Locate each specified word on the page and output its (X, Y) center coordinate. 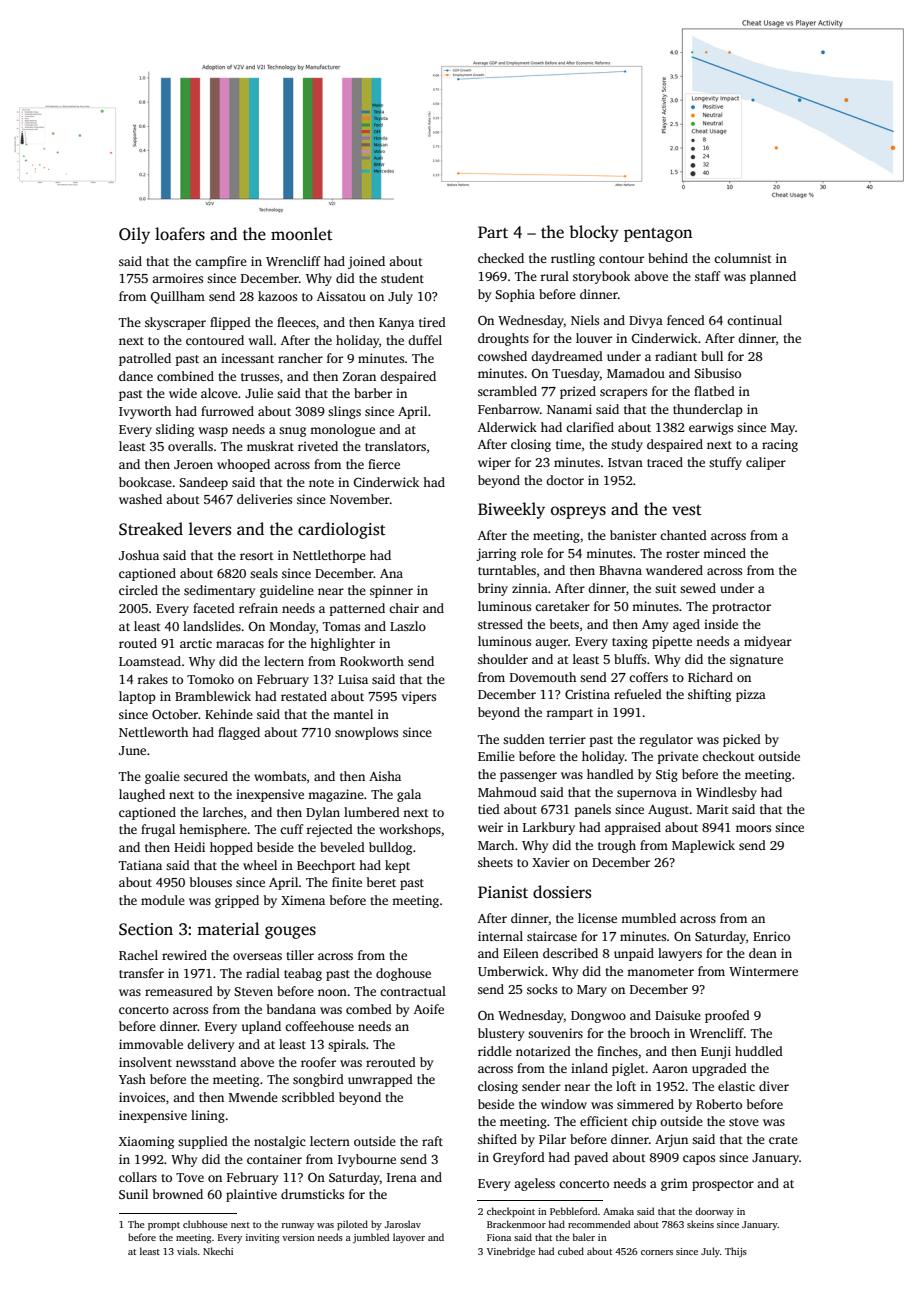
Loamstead (150, 661)
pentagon (658, 235)
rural (554, 276)
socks (542, 989)
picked (742, 740)
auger (551, 644)
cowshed (502, 356)
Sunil (133, 1194)
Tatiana (140, 865)
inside (721, 624)
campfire (221, 262)
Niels (585, 320)
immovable (151, 1044)
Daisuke (678, 1015)
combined (185, 376)
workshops (410, 830)
